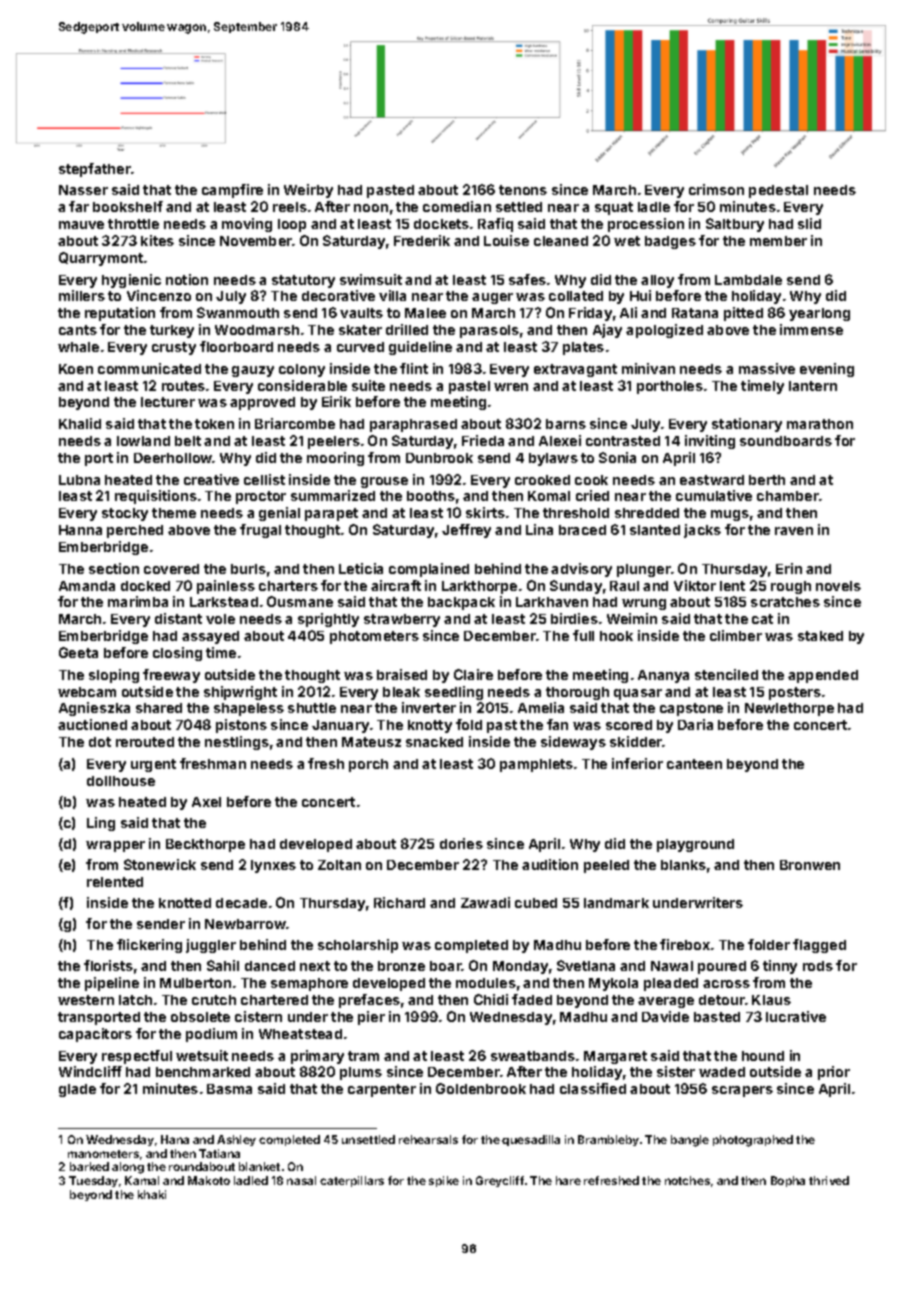  I want to click on campfire, so click(232, 191).
